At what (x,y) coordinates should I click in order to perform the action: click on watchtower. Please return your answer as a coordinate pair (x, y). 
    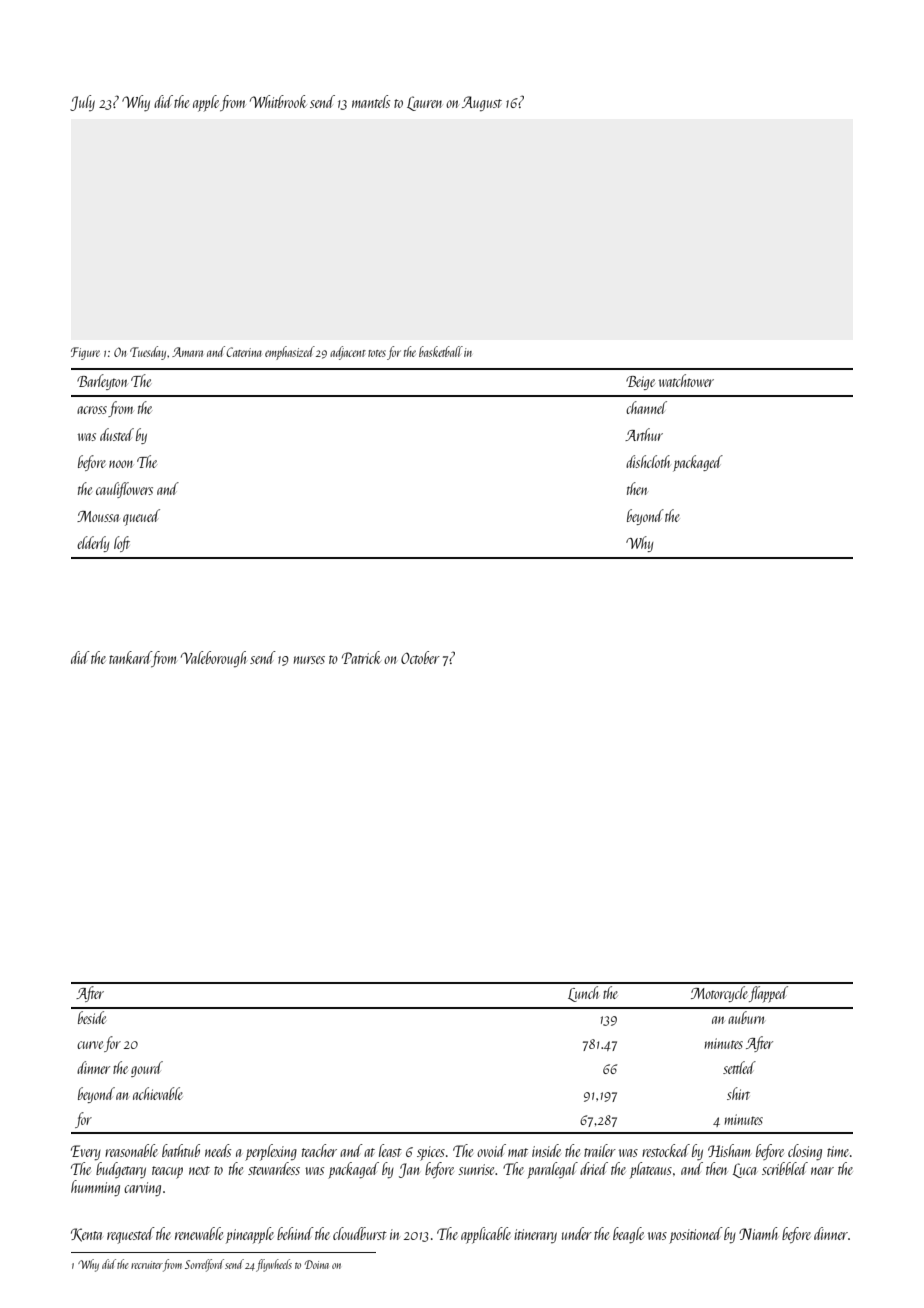
    Looking at the image, I should click on (686, 380).
